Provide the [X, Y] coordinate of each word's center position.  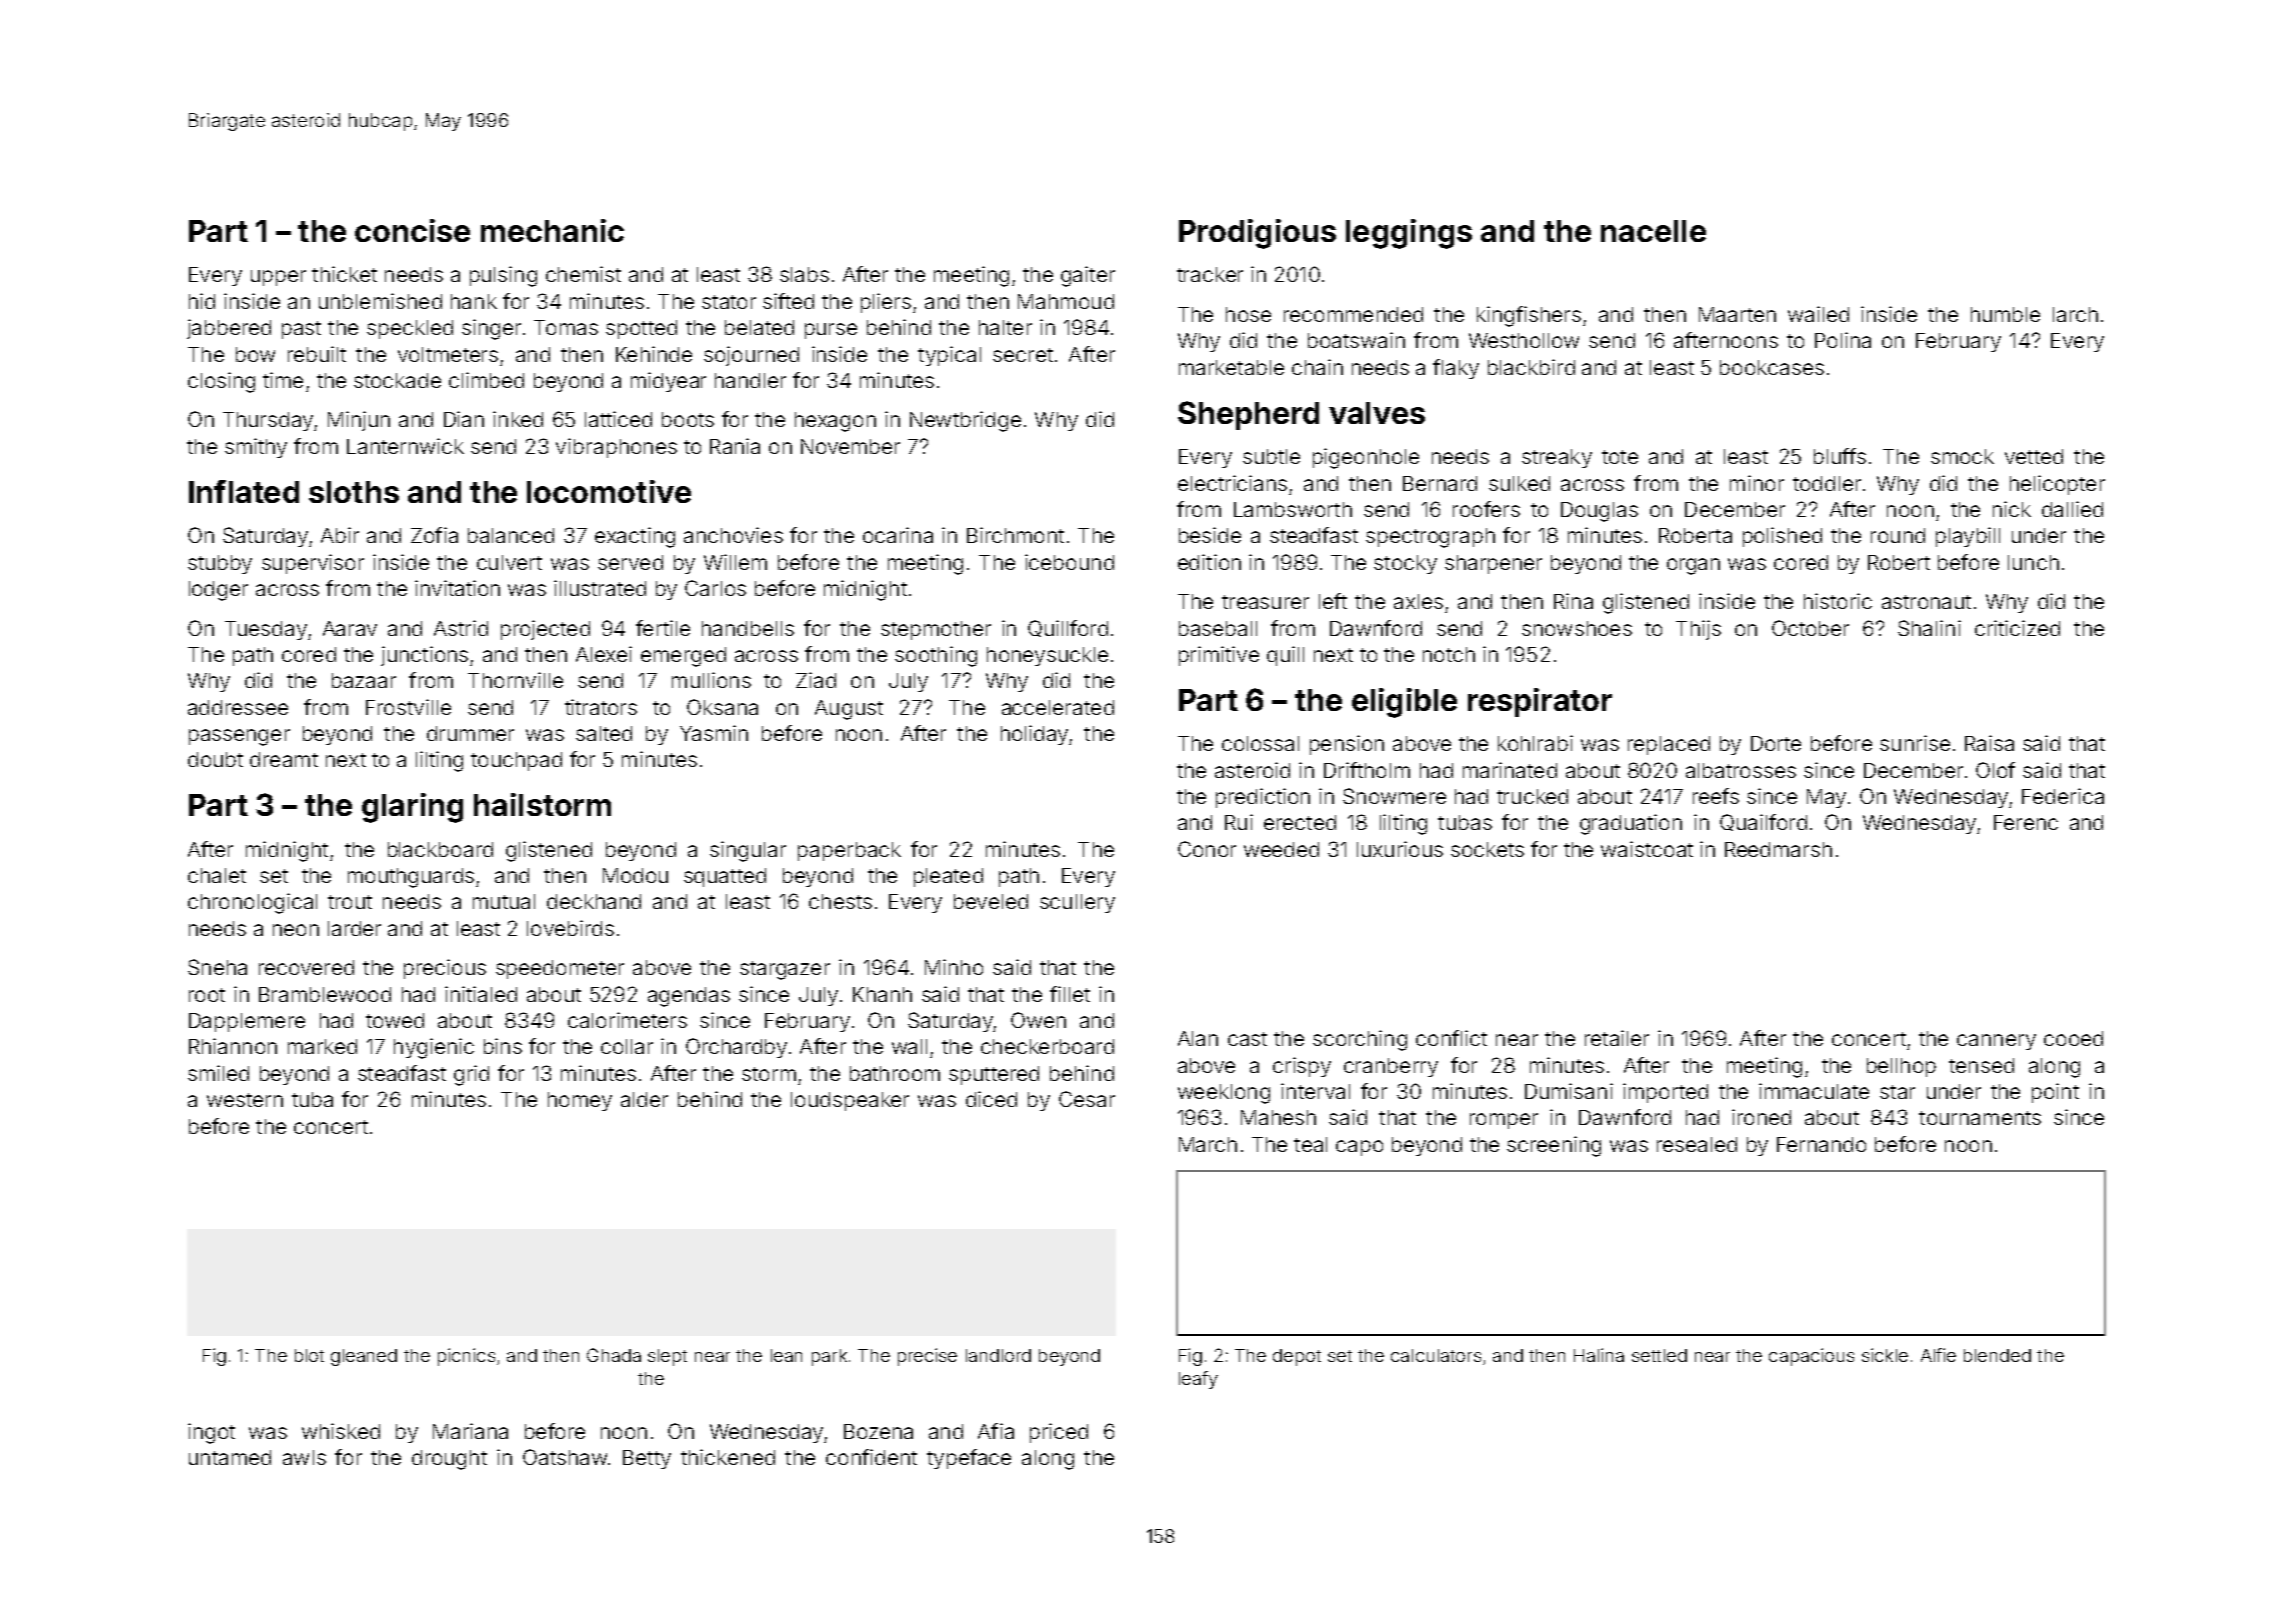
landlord [998, 1355]
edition [1209, 562]
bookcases [1772, 367]
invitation [457, 588]
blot [309, 1355]
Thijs [1698, 630]
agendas [689, 997]
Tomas [566, 327]
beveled [991, 901]
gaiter [1088, 276]
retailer [1617, 1038]
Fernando [1821, 1144]
